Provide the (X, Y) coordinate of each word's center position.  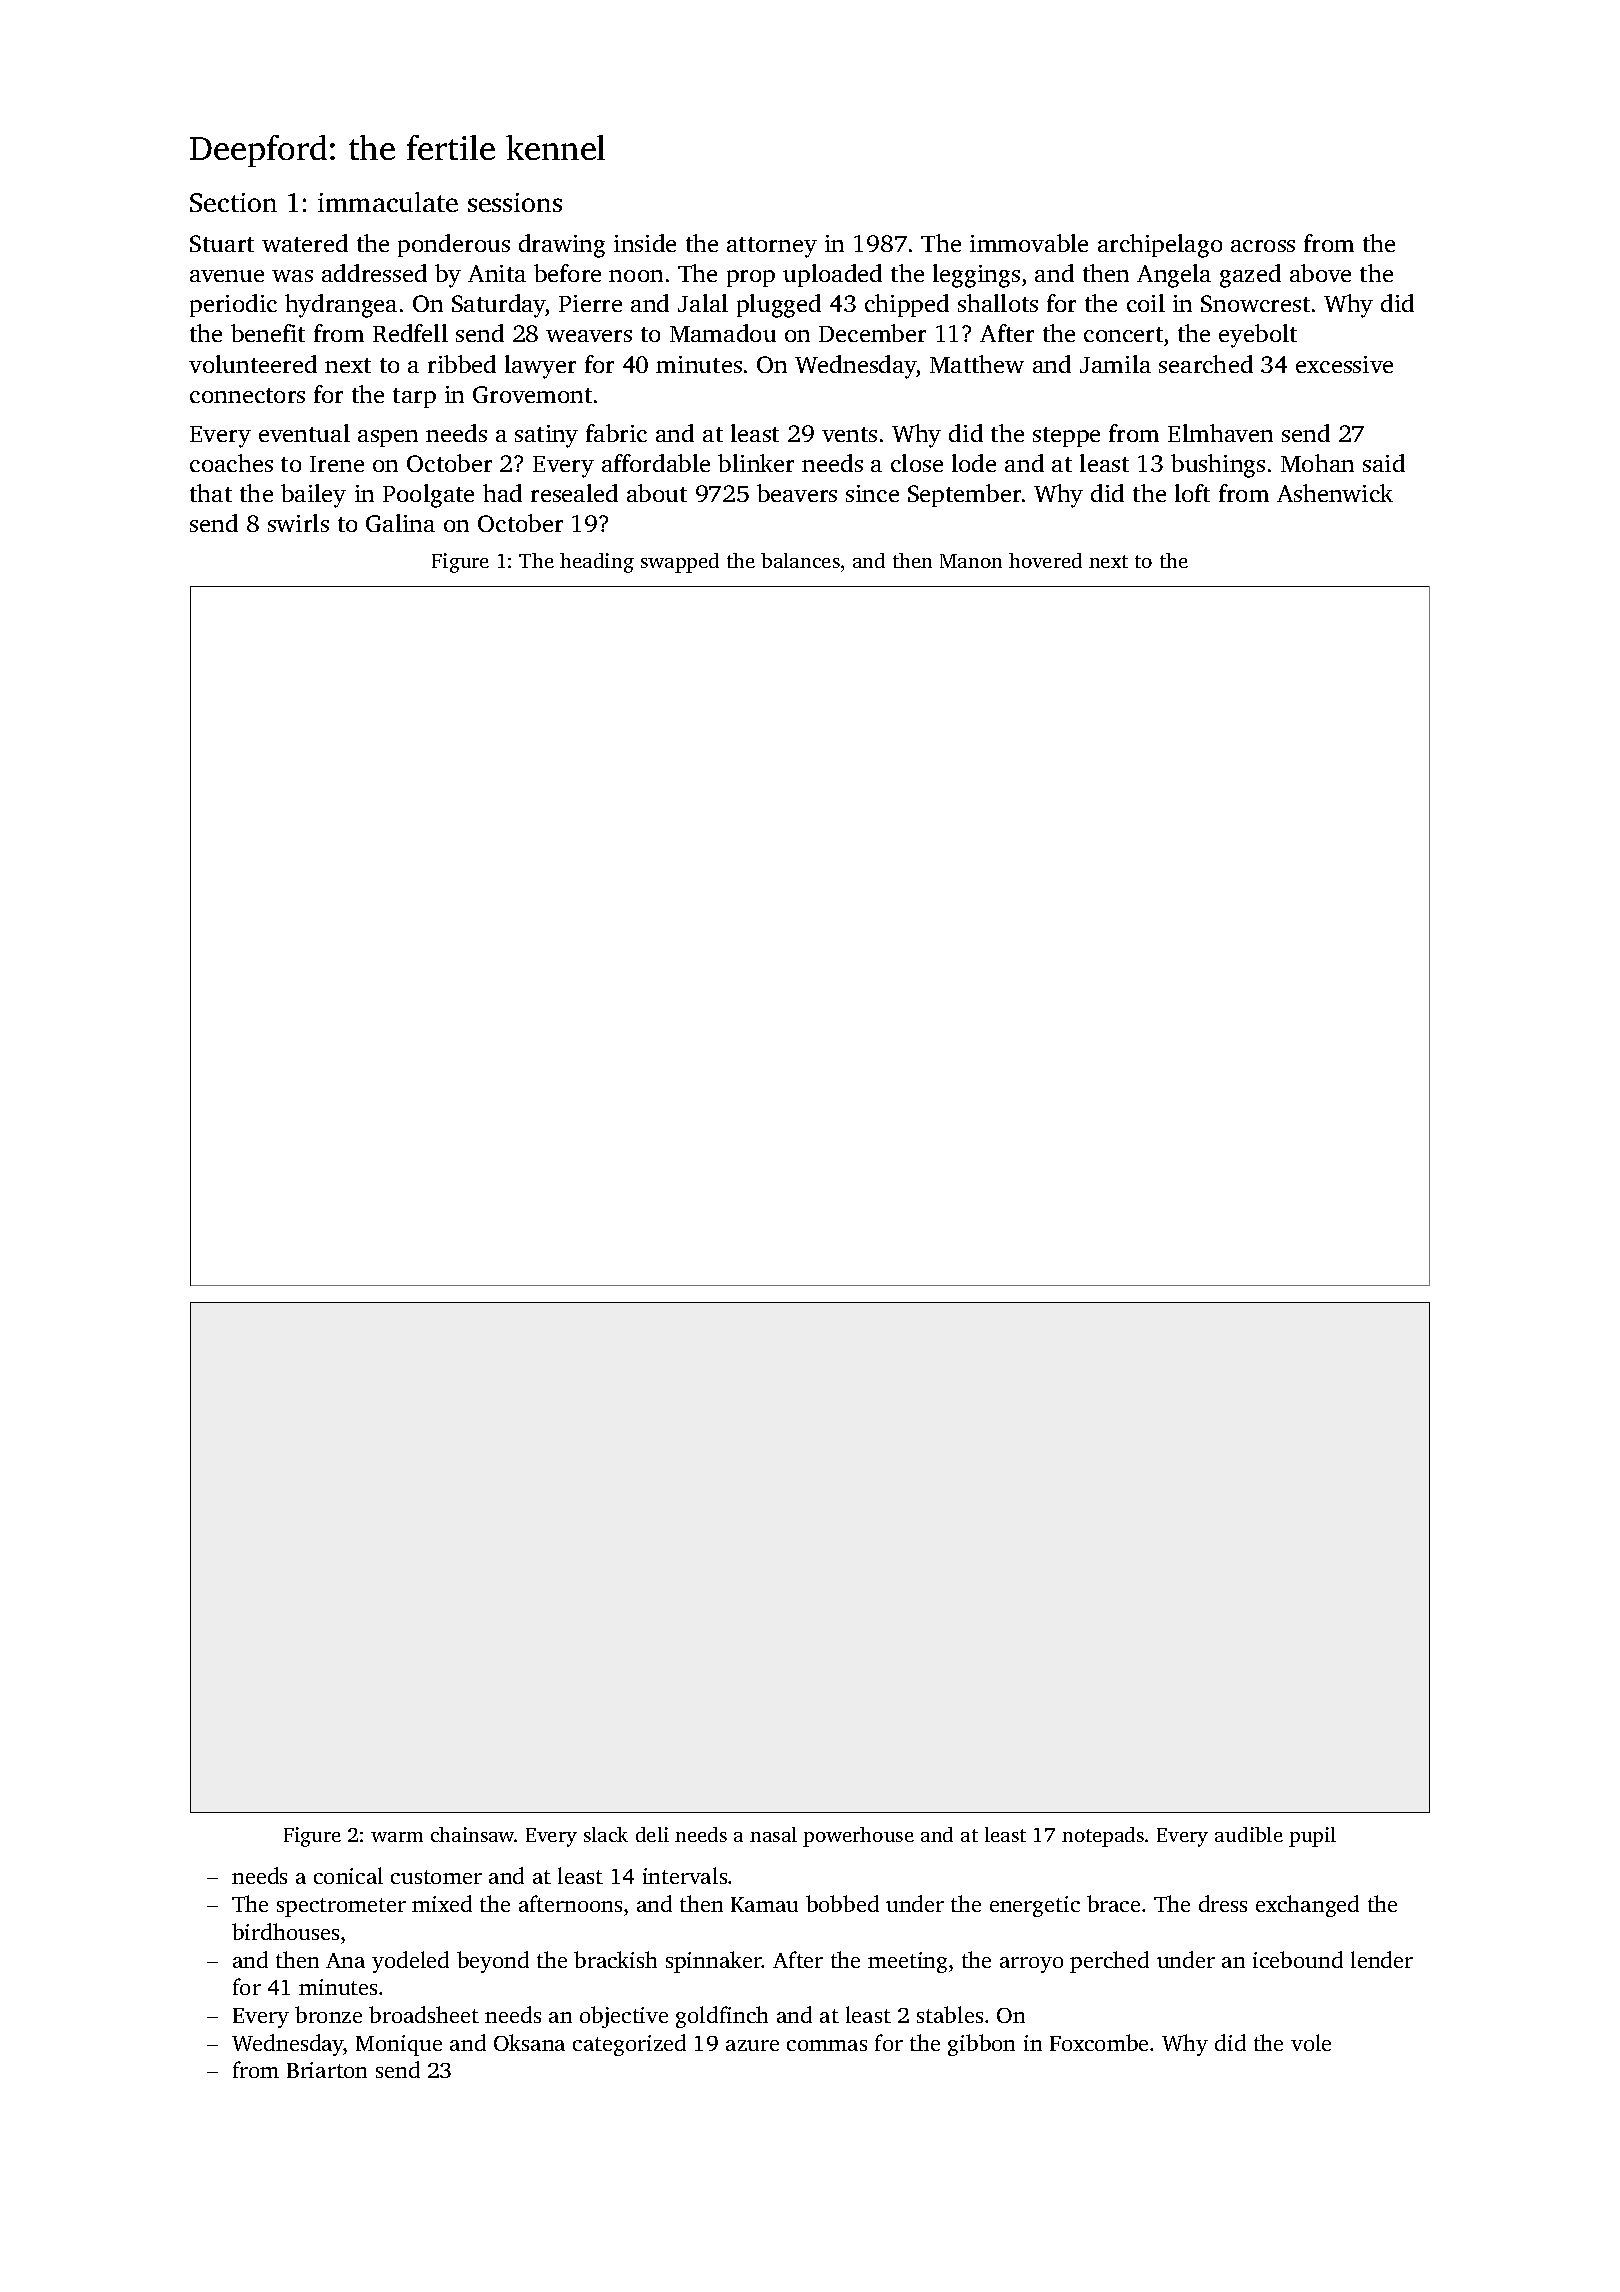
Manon (971, 561)
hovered (1045, 560)
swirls (298, 523)
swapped (680, 563)
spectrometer (341, 1907)
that (211, 493)
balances (800, 560)
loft (1192, 493)
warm (397, 1837)
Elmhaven (1220, 433)
